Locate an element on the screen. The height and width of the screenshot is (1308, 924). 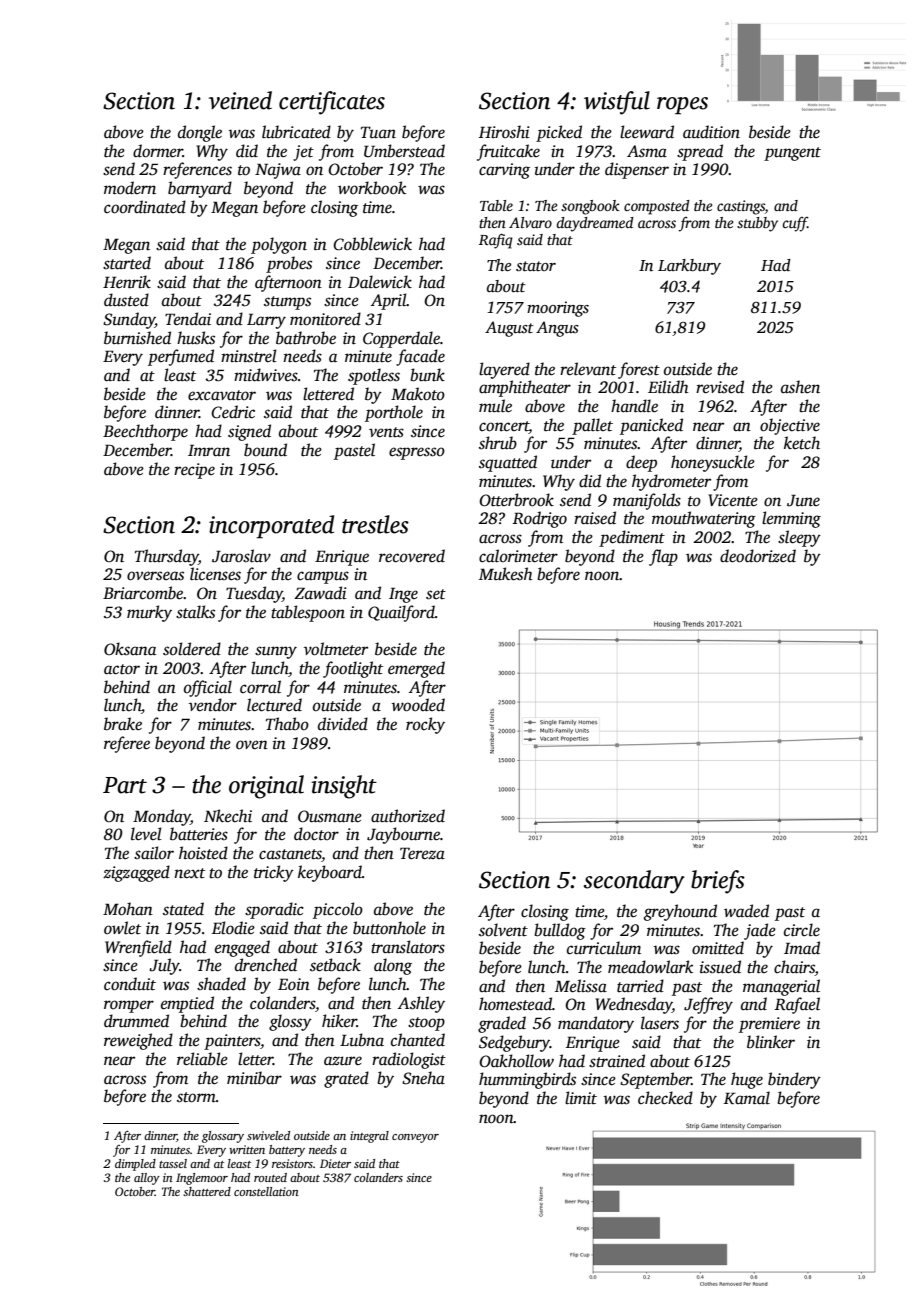
Angus is located at coordinates (557, 329).
